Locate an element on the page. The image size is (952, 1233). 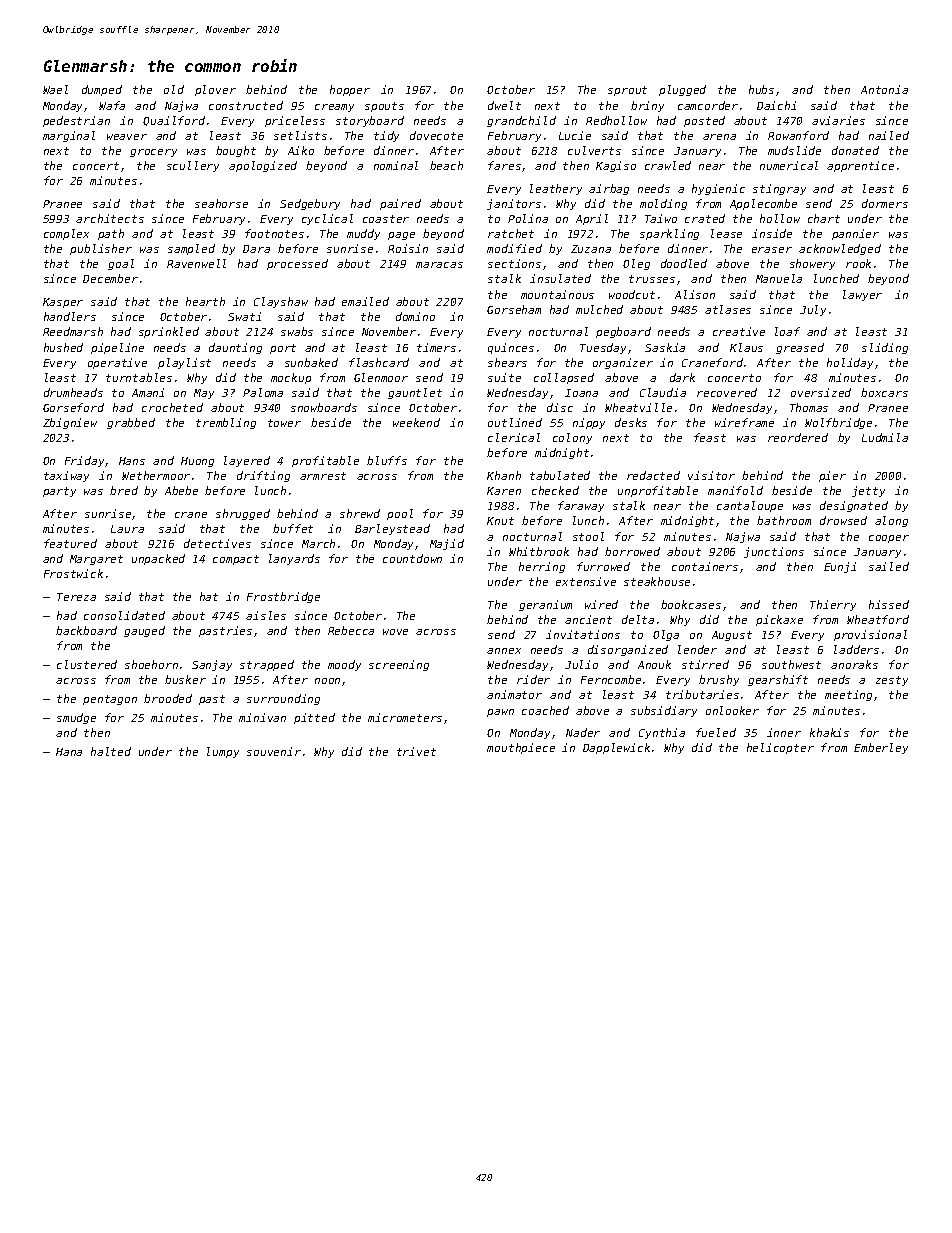
mockup is located at coordinates (291, 378).
